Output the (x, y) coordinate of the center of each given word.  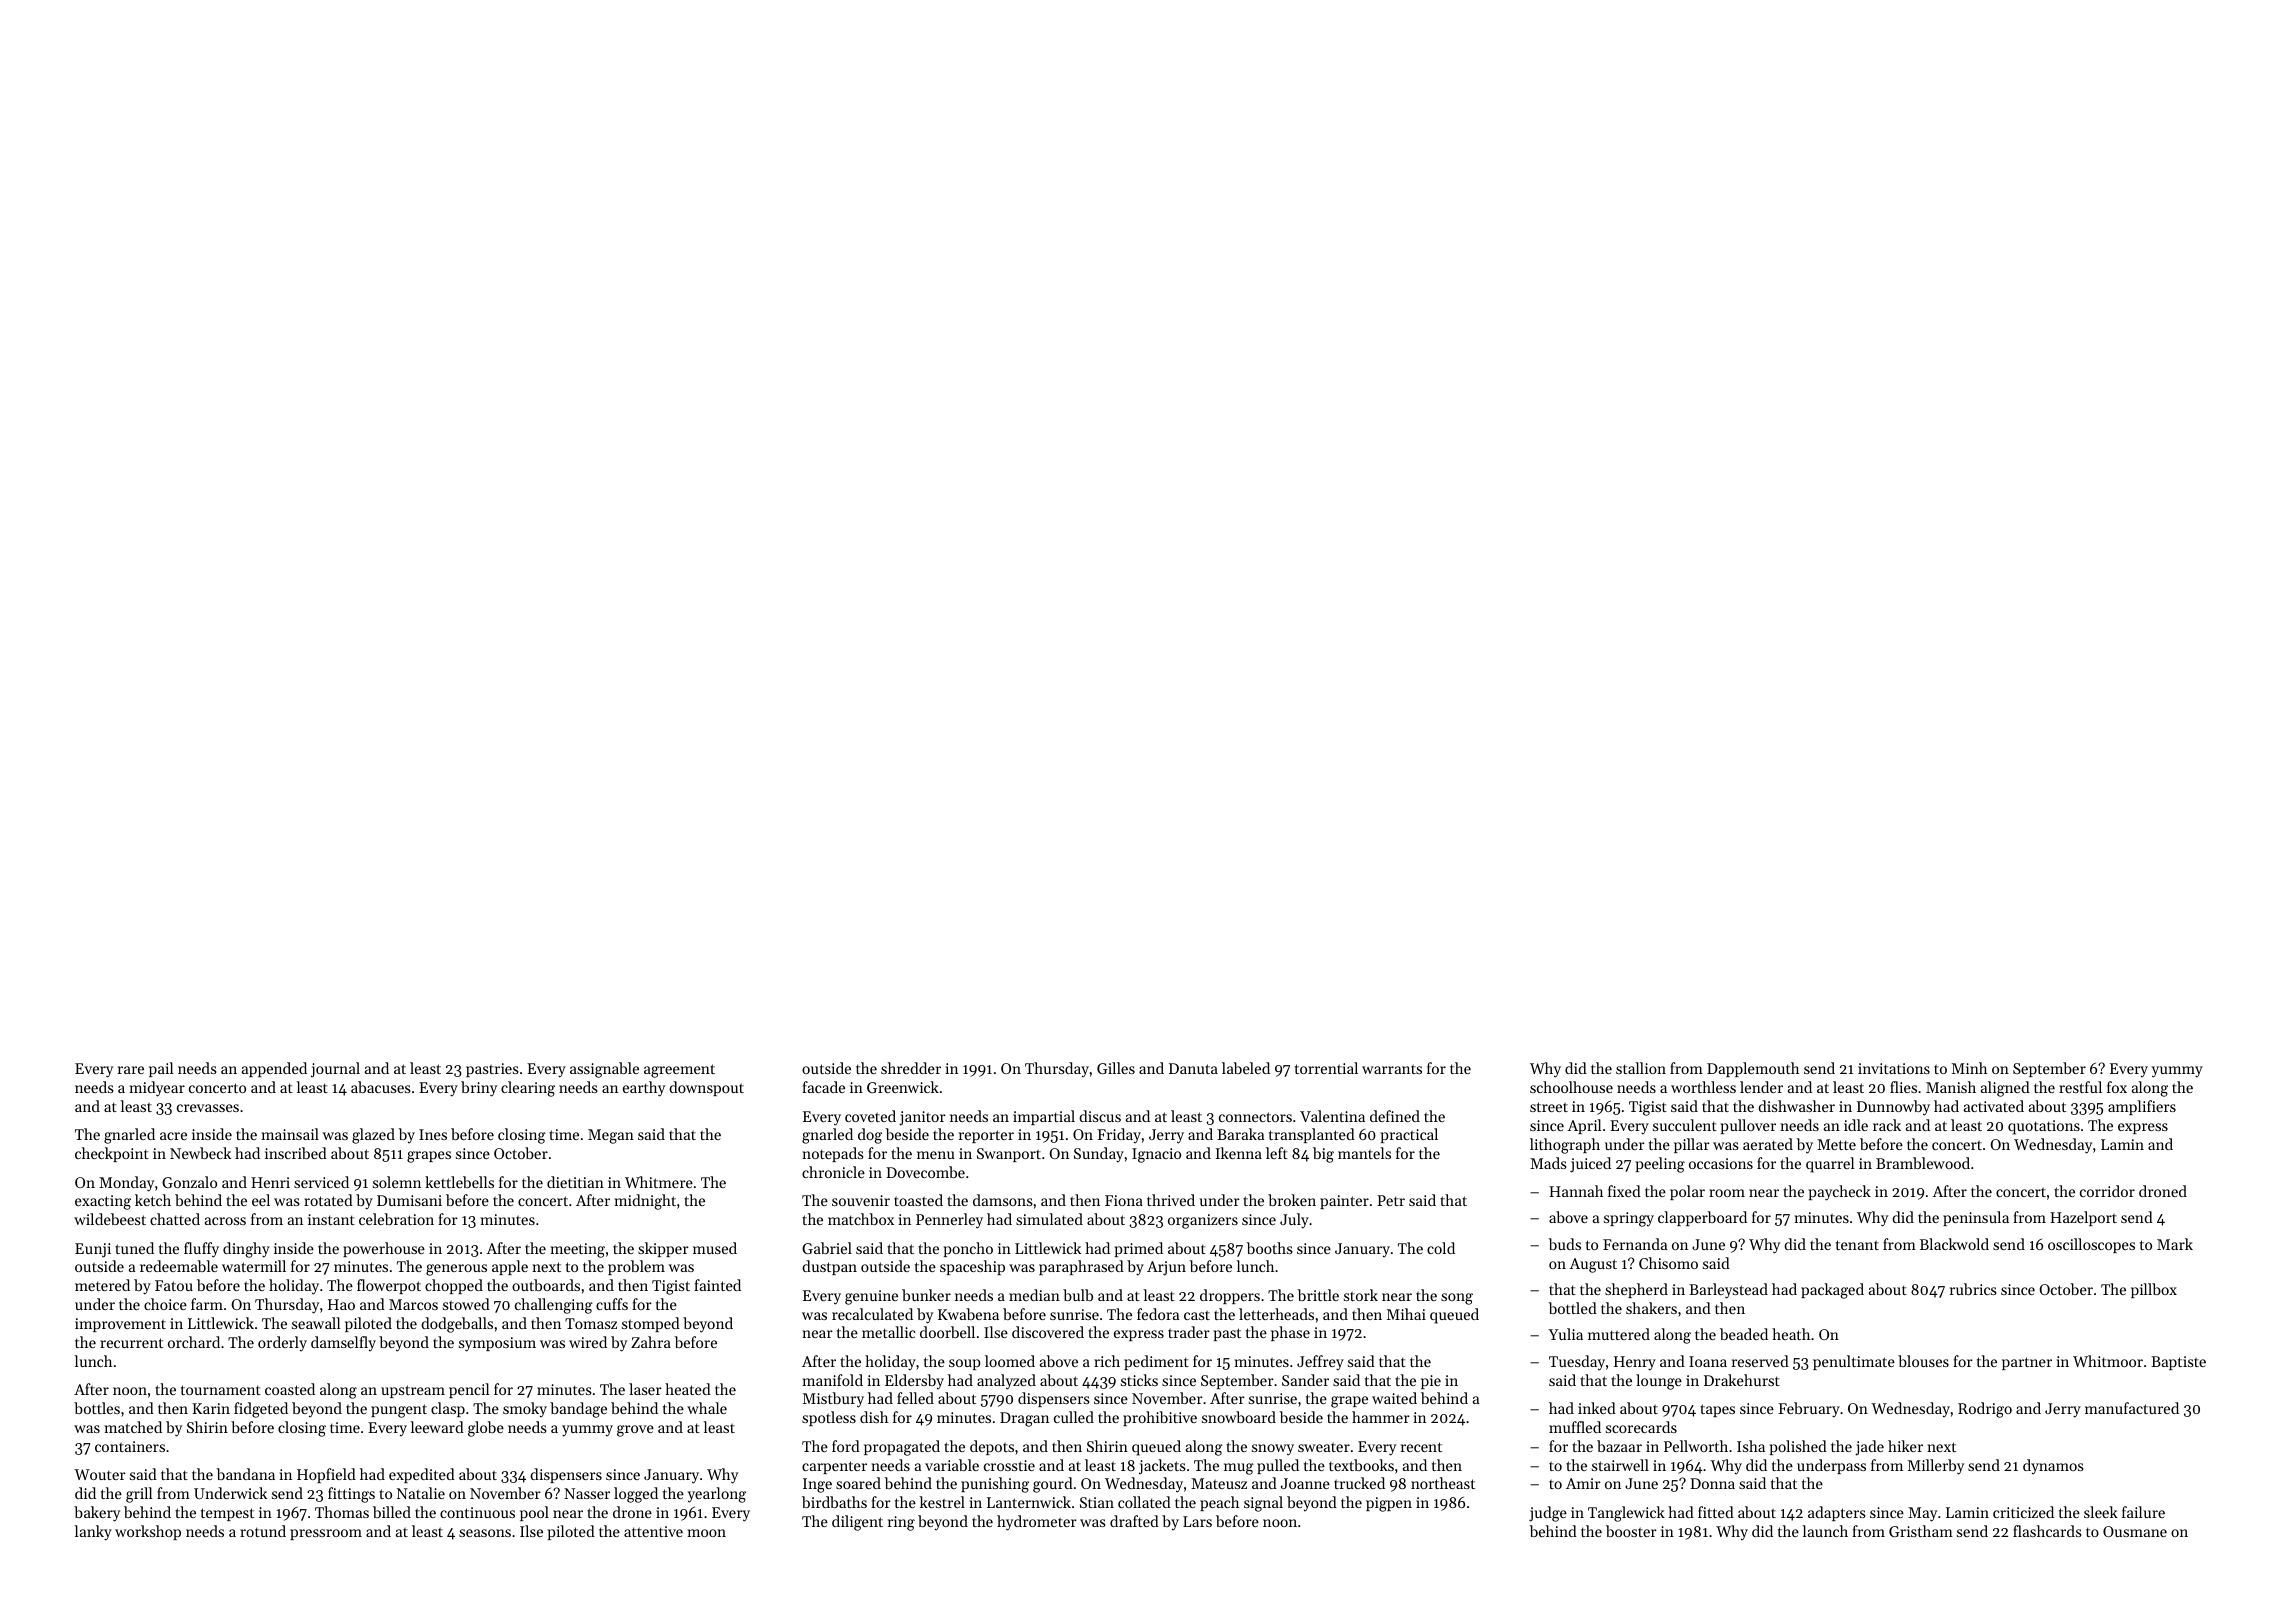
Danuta (1193, 1068)
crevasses (208, 1108)
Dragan (1024, 1419)
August (1593, 1265)
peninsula (1976, 1218)
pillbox (2154, 1290)
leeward (437, 1427)
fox (2117, 1087)
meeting (578, 1250)
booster (1631, 1531)
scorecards (1641, 1427)
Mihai (1406, 1314)
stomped (651, 1324)
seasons (485, 1533)
